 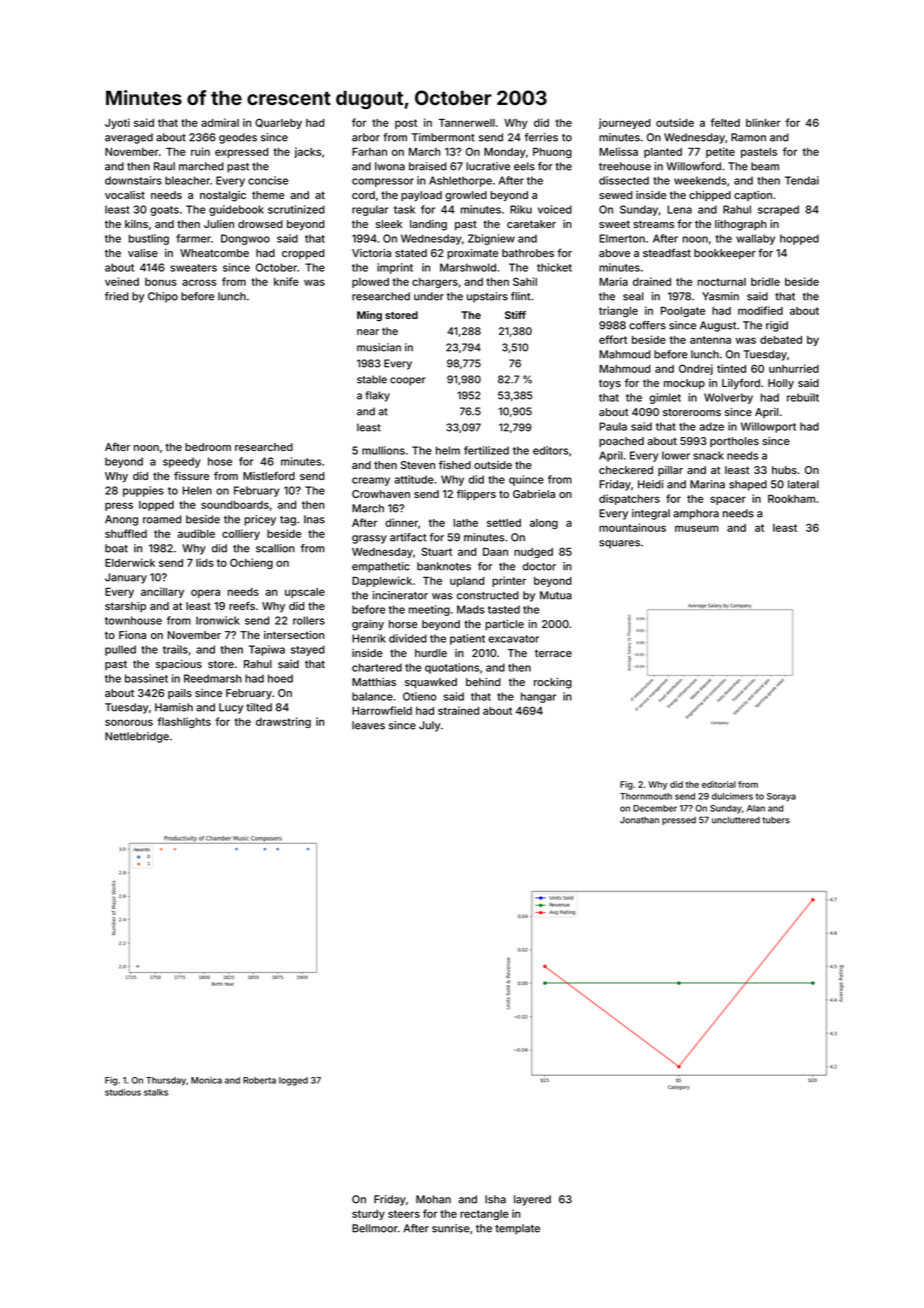 I want to click on Soraya, so click(x=781, y=797).
